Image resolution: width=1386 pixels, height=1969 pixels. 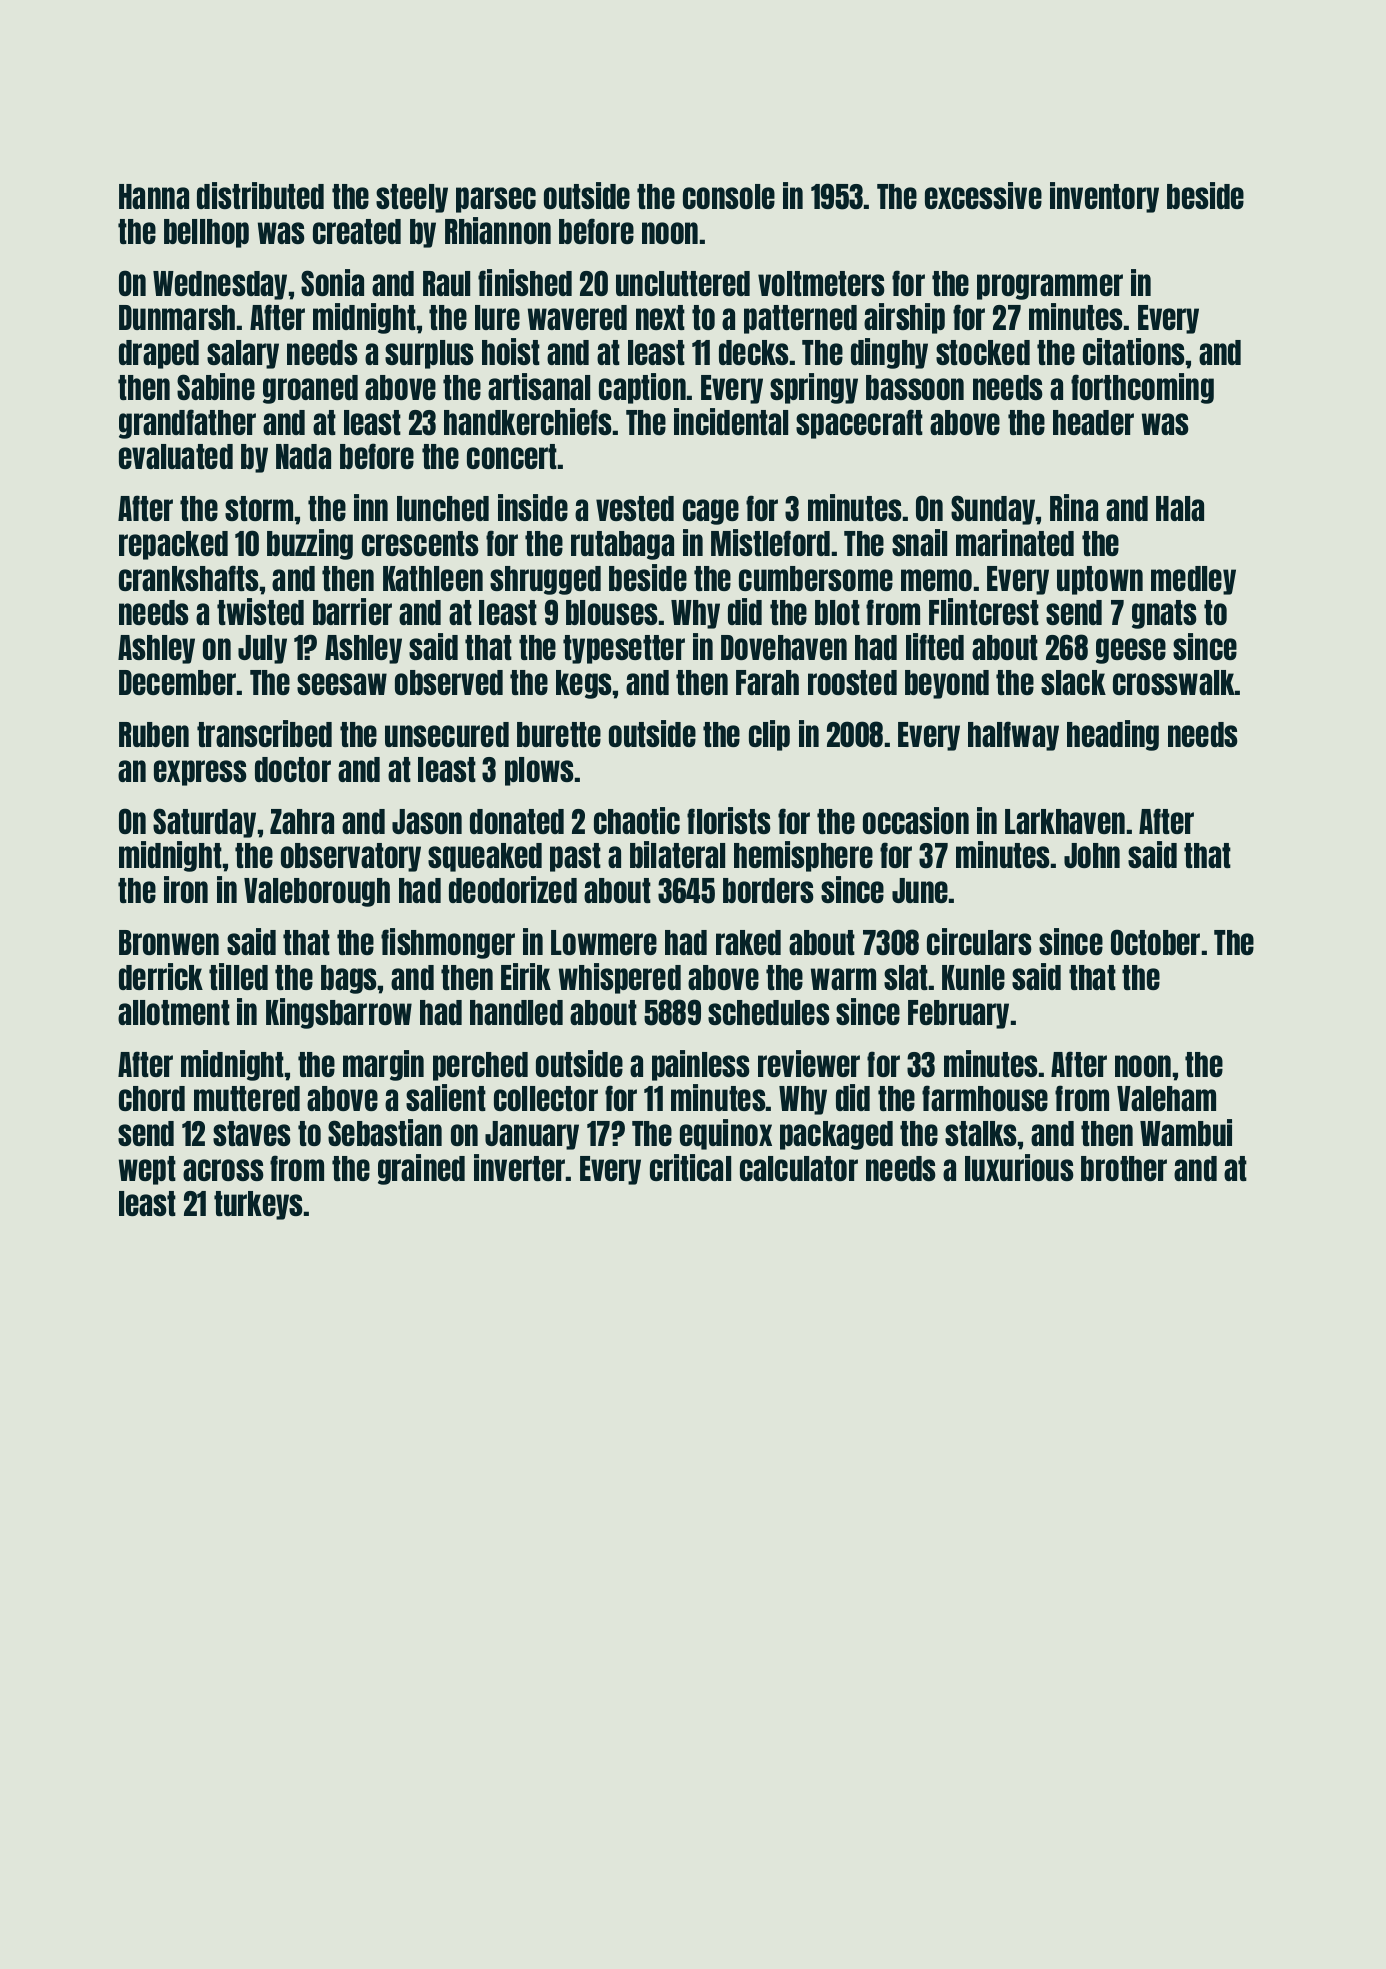 What do you see at coordinates (1142, 388) in the screenshot?
I see `forthcoming` at bounding box center [1142, 388].
